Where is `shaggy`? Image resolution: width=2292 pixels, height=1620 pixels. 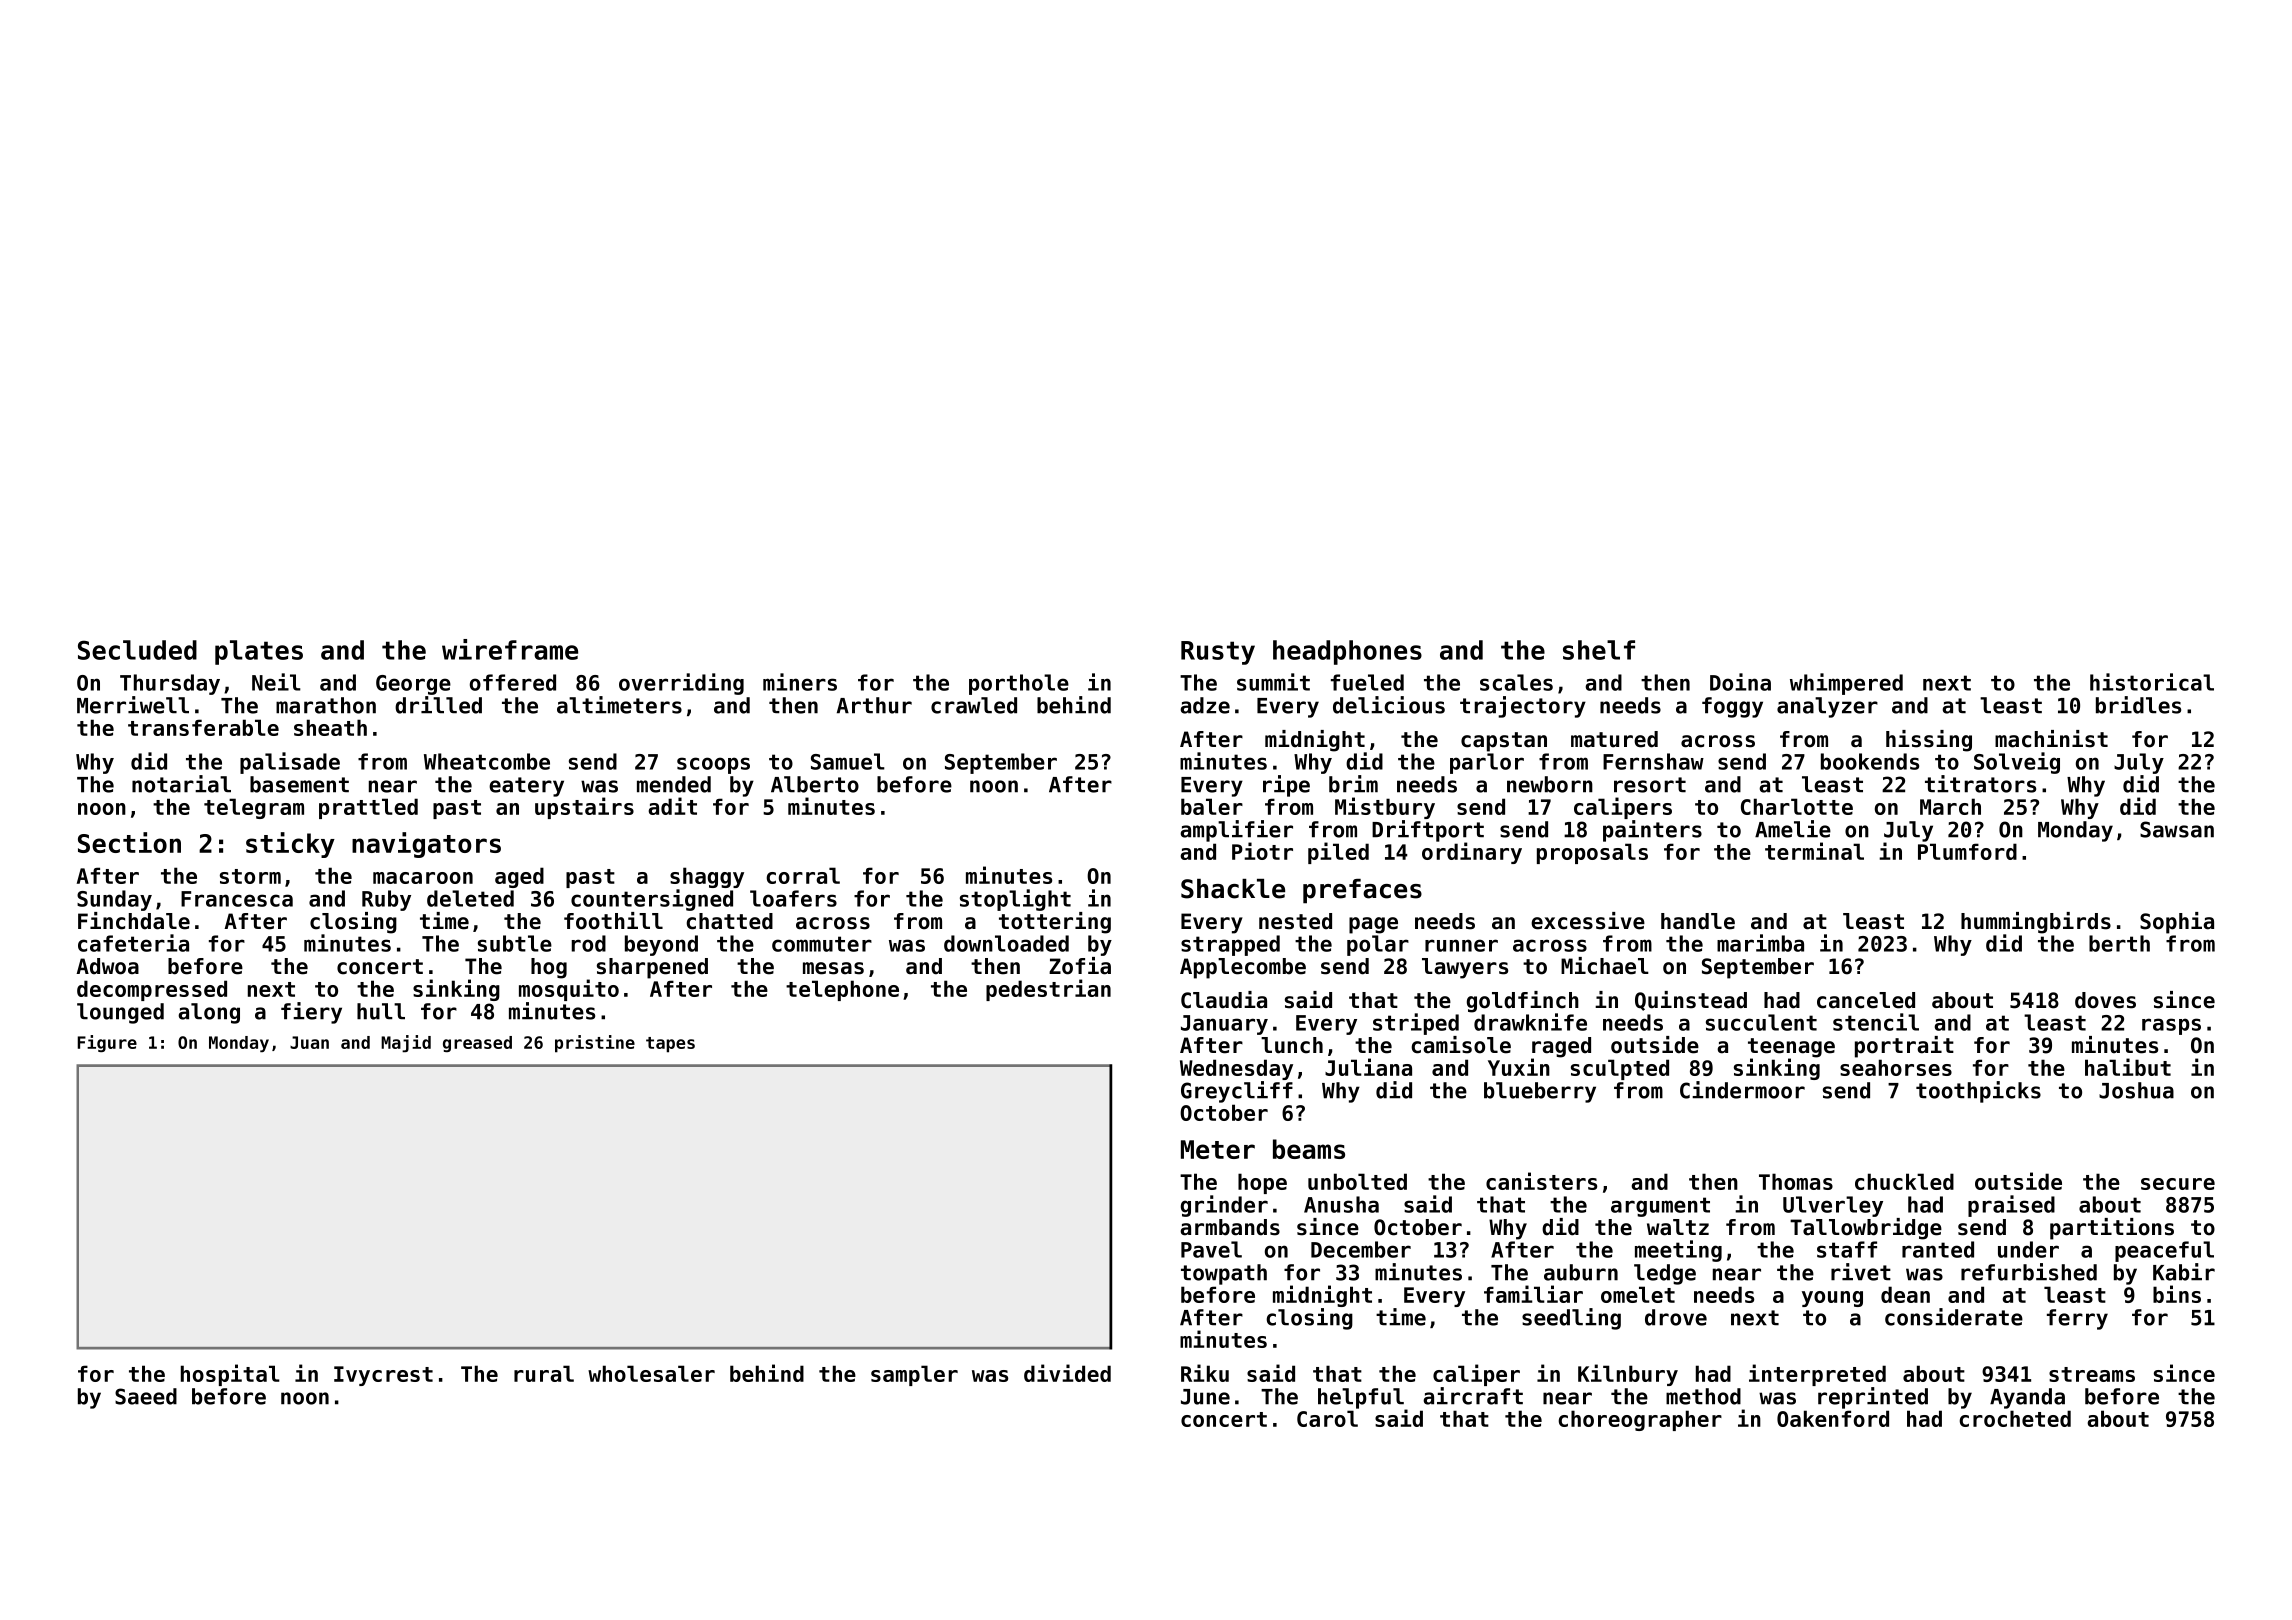
shaggy is located at coordinates (707, 877).
